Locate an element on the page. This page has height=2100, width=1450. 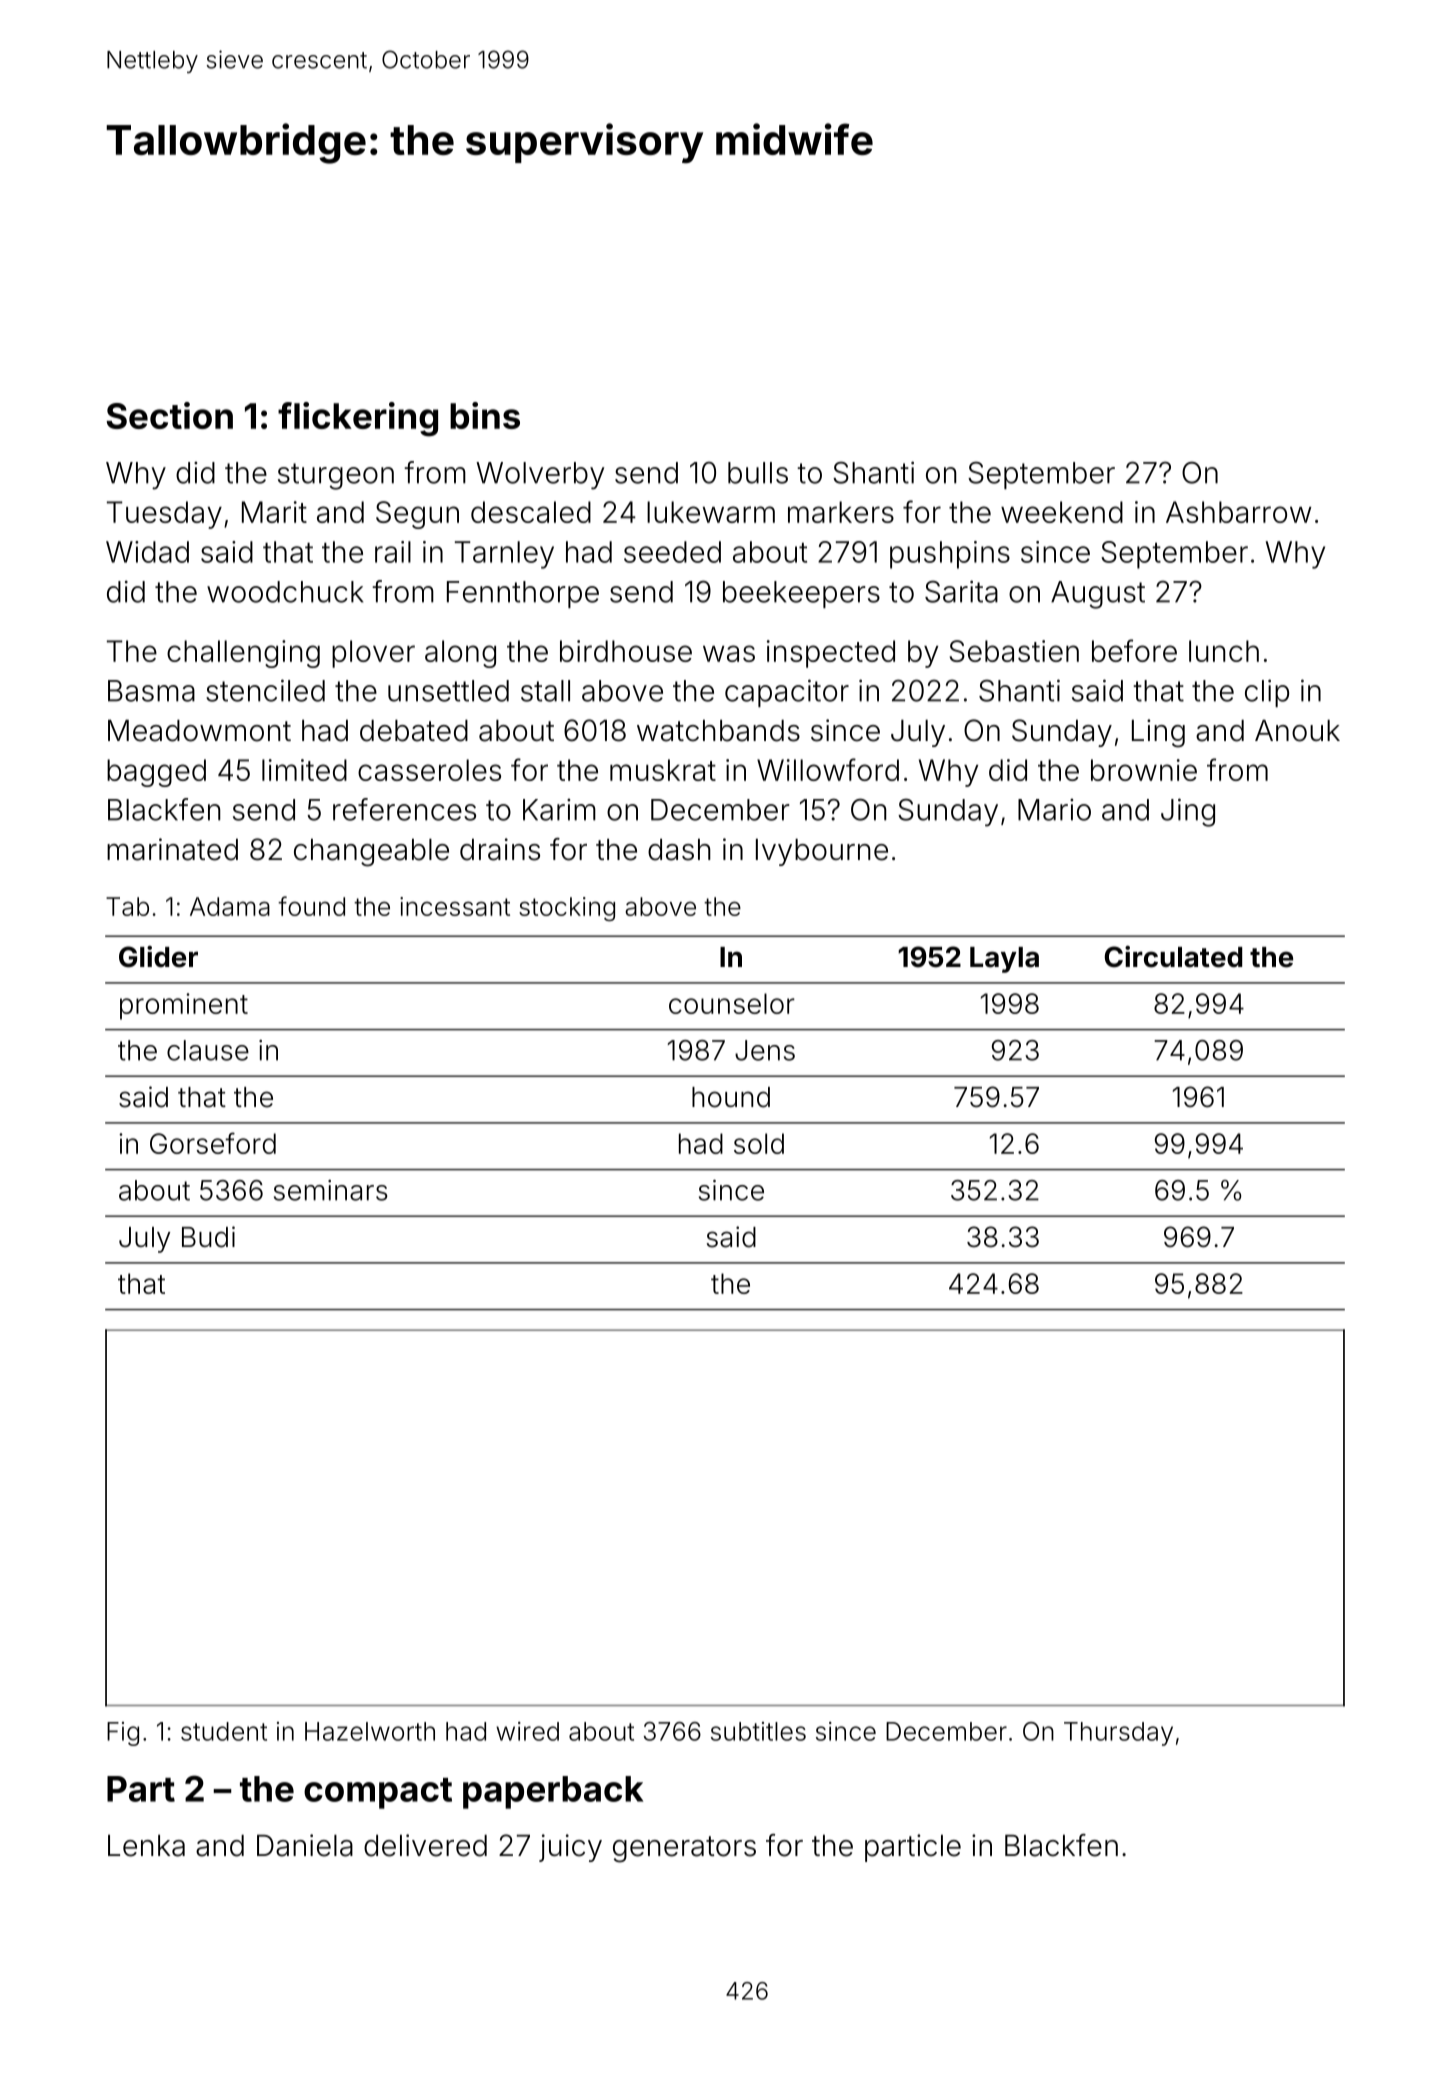
Budi is located at coordinates (208, 1237).
